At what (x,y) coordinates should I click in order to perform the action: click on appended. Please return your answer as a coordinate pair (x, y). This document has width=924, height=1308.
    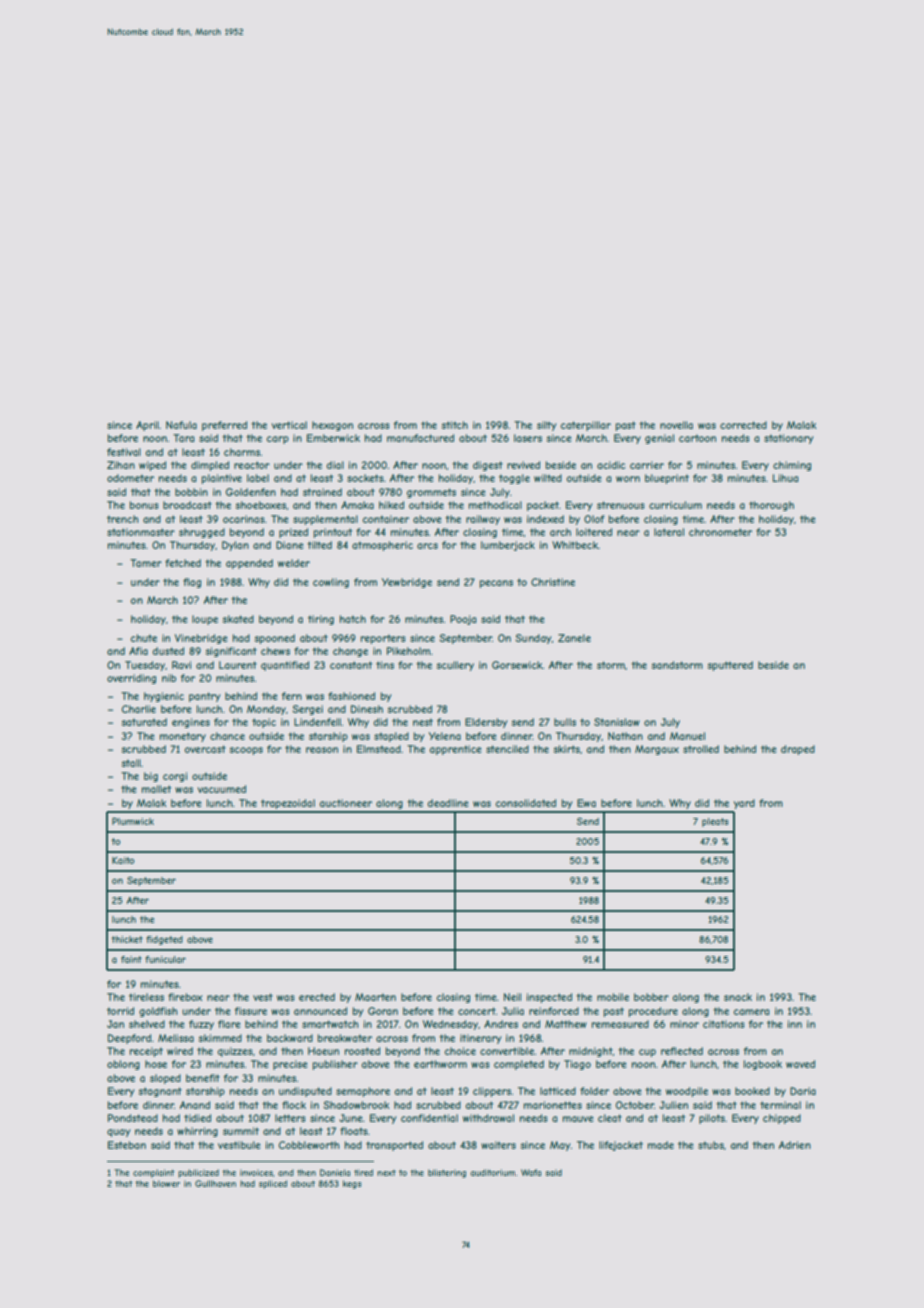
    Looking at the image, I should click on (249, 564).
